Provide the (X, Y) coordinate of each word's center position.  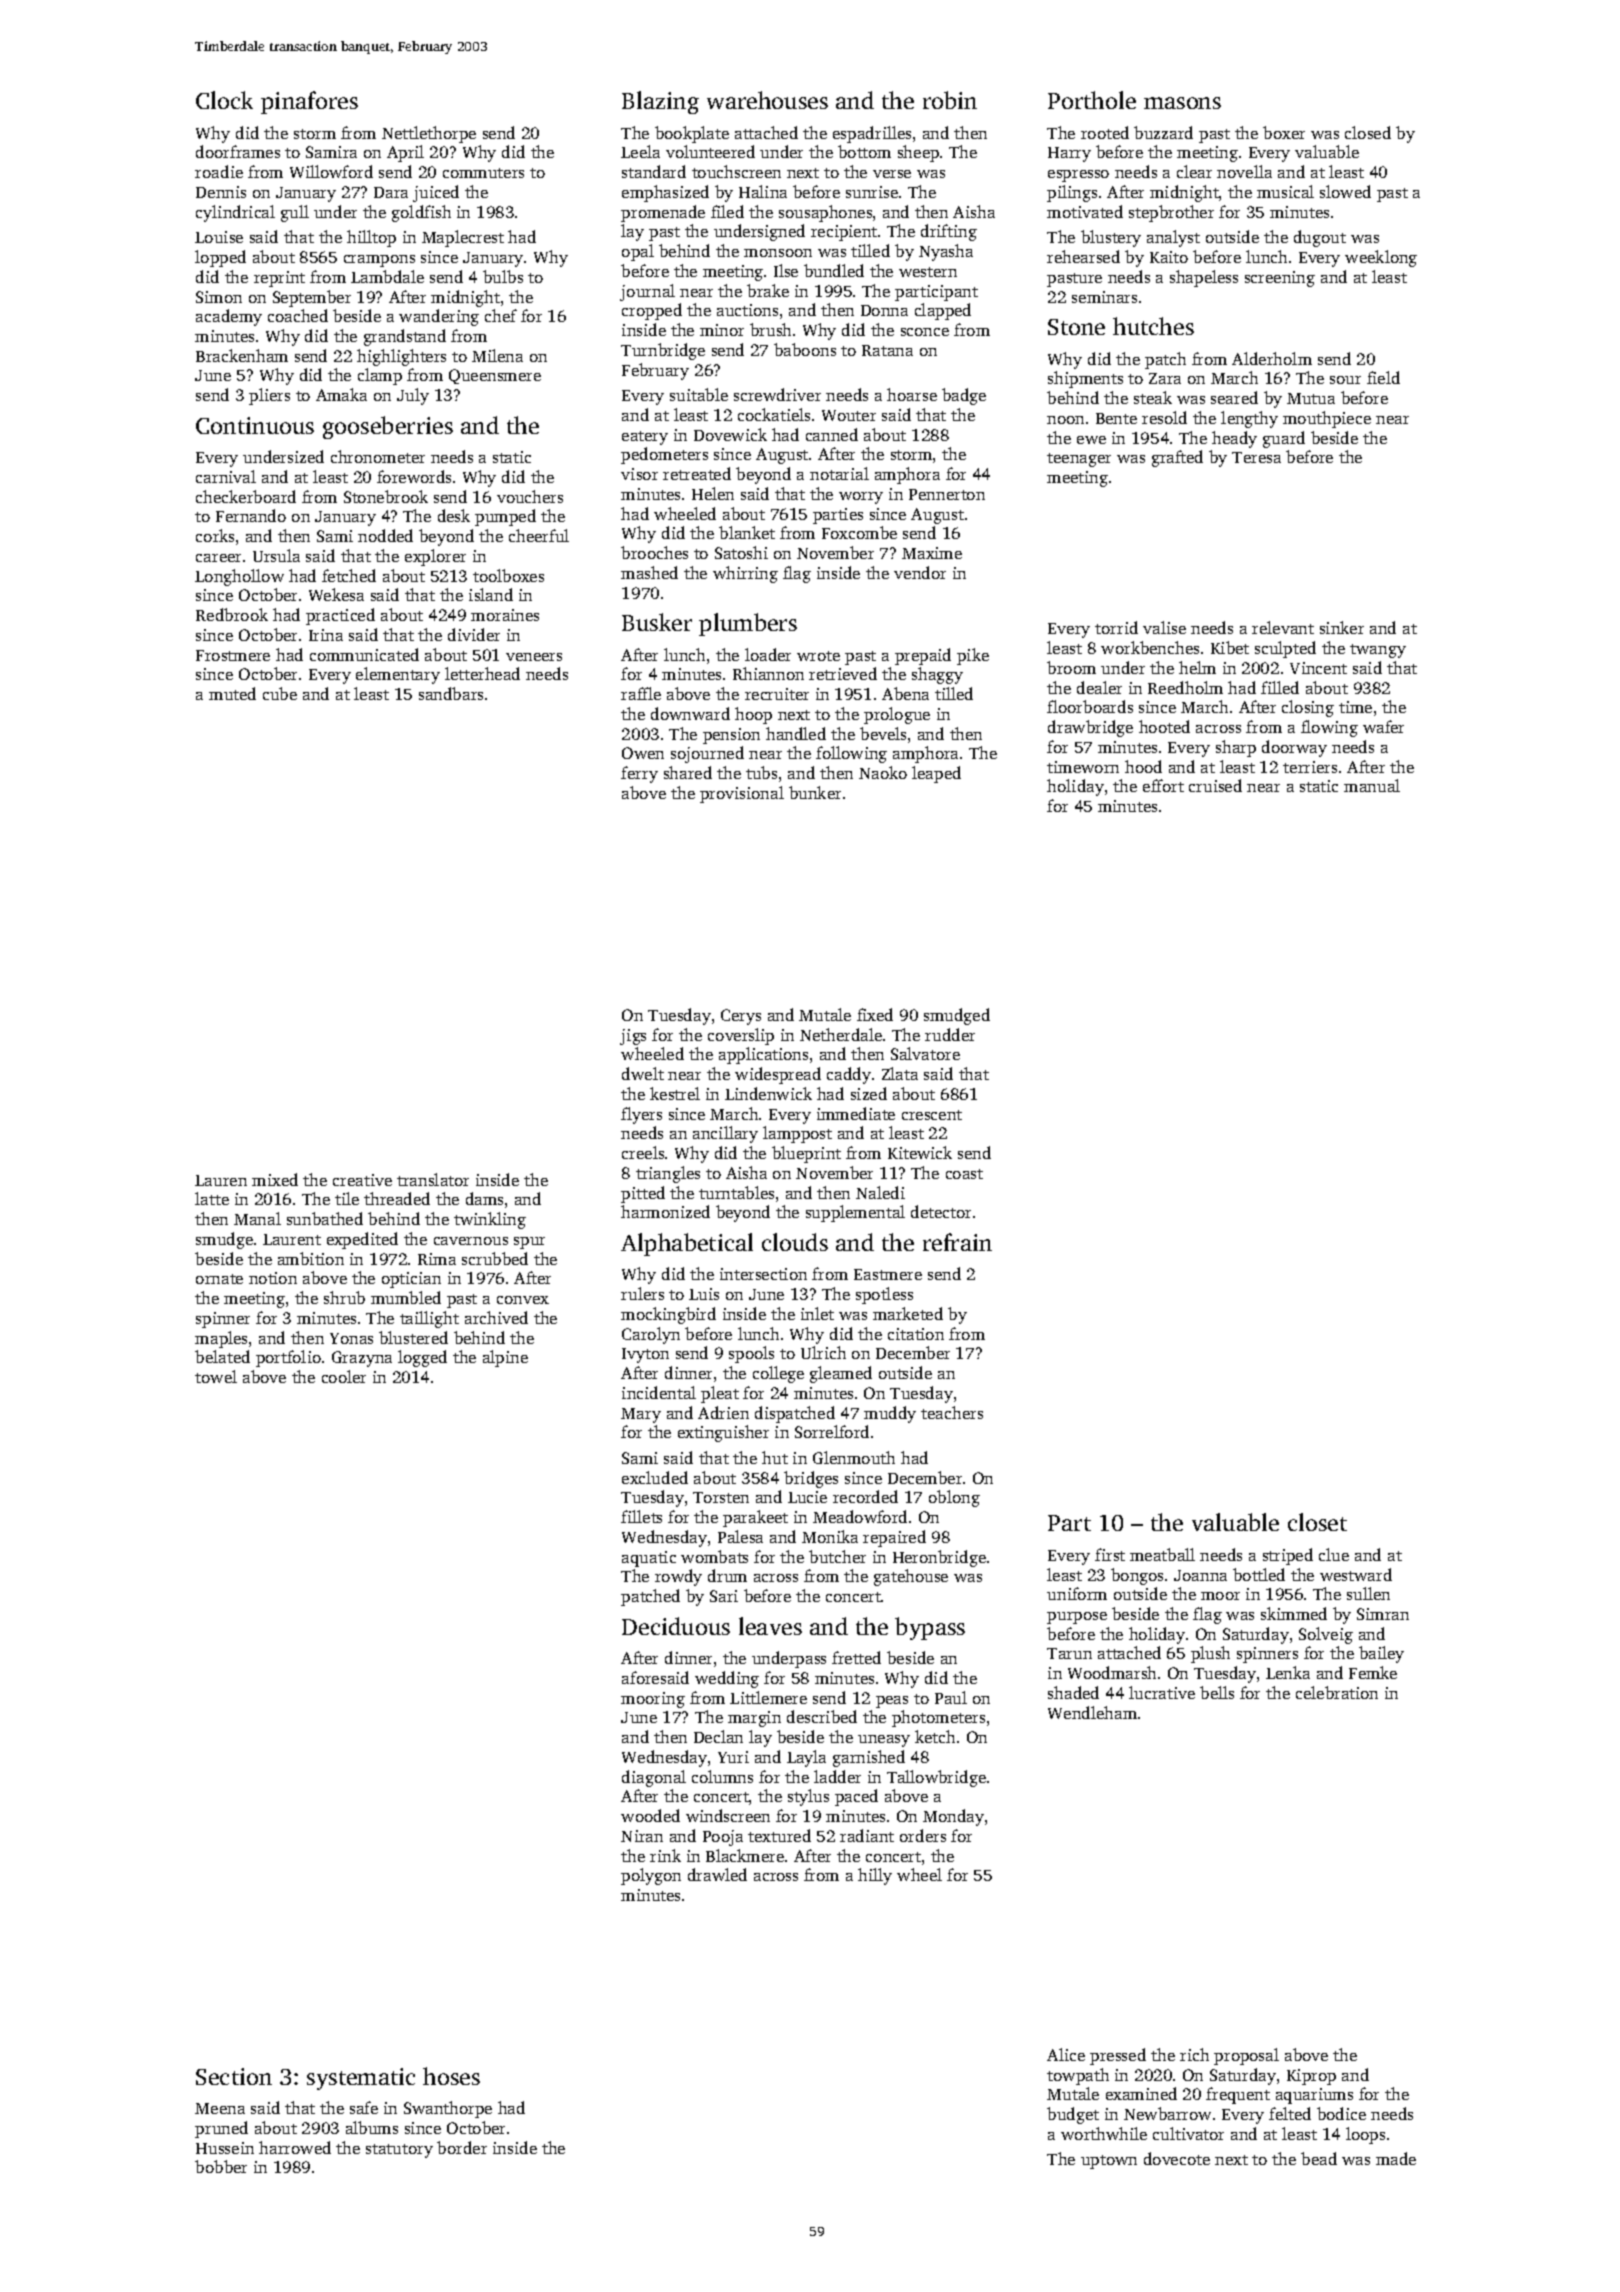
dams (484, 1198)
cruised (1215, 785)
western (928, 272)
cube (280, 693)
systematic (361, 2079)
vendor (920, 572)
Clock (224, 100)
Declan (718, 1736)
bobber (221, 2166)
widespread (778, 1075)
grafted (1177, 458)
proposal (1246, 2056)
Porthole (1092, 100)
